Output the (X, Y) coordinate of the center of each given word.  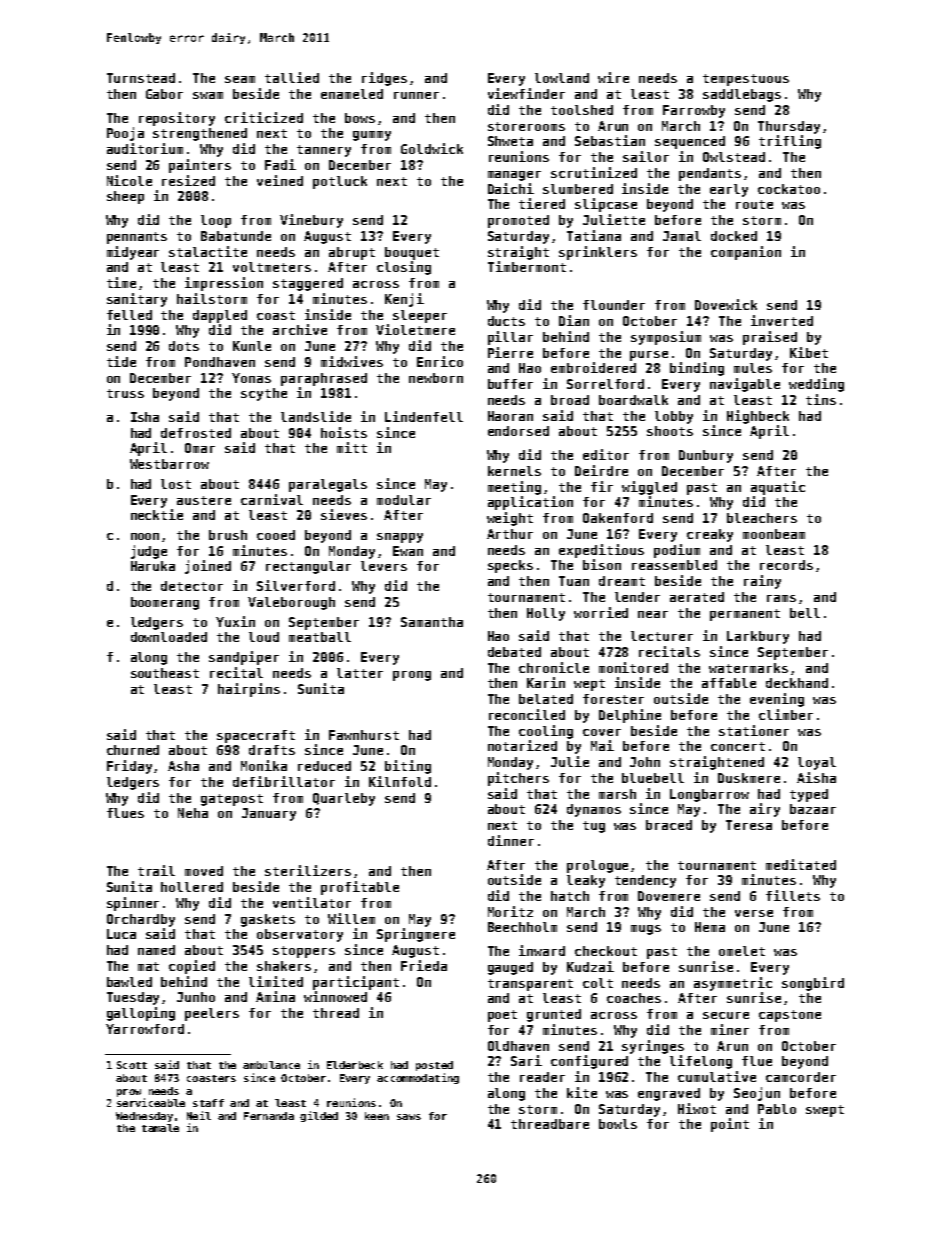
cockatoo (789, 189)
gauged (510, 968)
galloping (141, 1014)
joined (208, 567)
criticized (264, 117)
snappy (400, 538)
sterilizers (308, 870)
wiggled (649, 488)
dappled (220, 316)
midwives (352, 361)
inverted (782, 320)
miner (730, 1029)
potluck (340, 182)
